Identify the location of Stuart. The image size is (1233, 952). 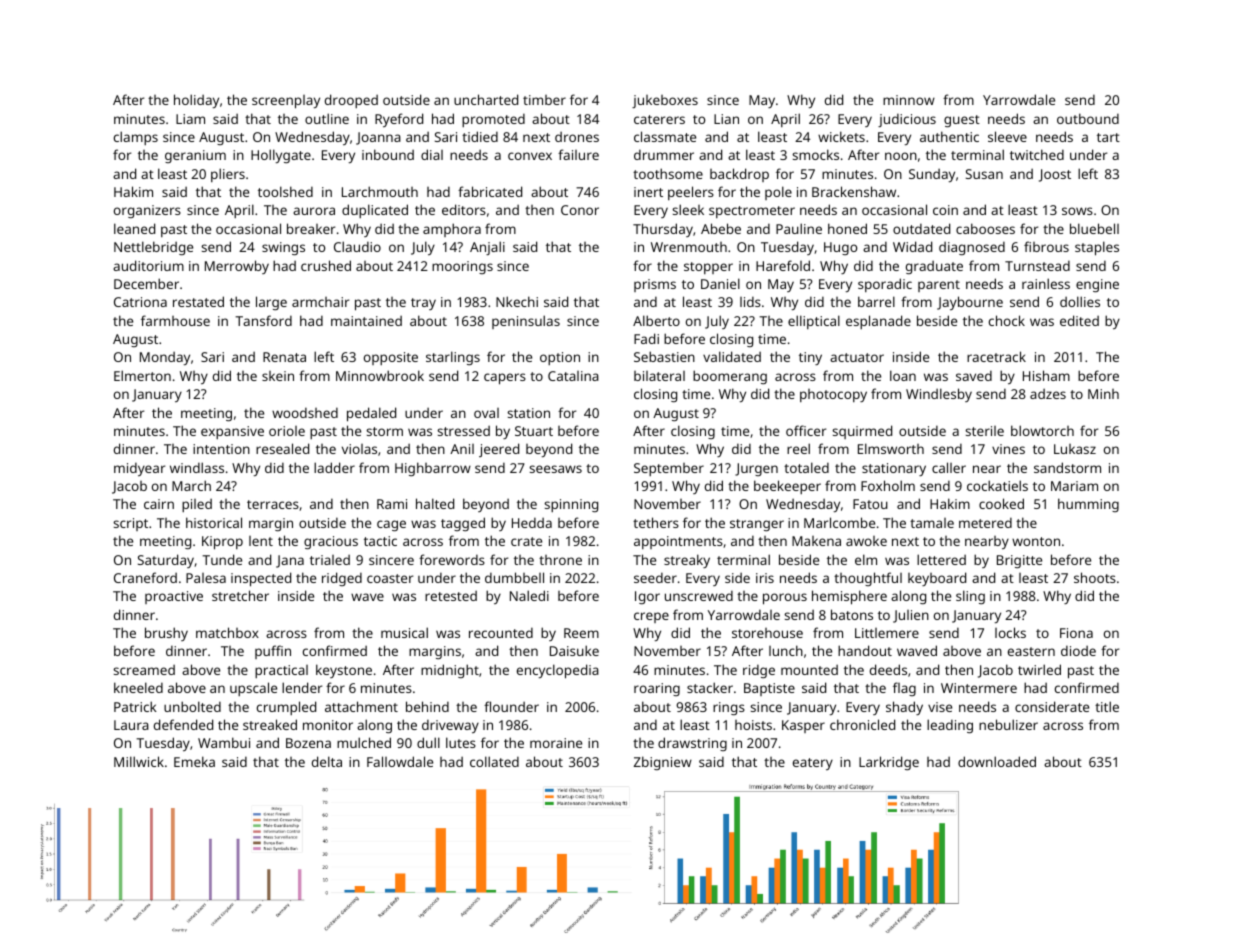
(534, 431).
